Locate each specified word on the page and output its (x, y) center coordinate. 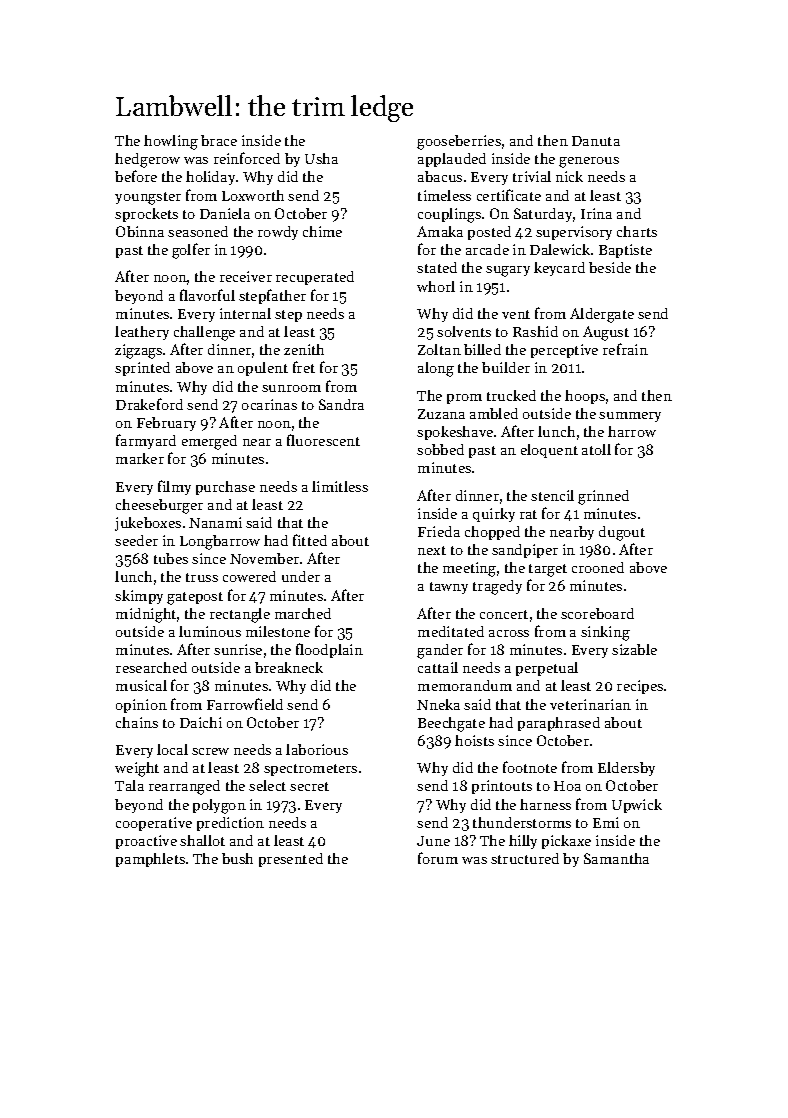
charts (637, 231)
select (267, 785)
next (432, 550)
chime (322, 231)
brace (219, 140)
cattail (438, 667)
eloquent (549, 451)
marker (140, 458)
